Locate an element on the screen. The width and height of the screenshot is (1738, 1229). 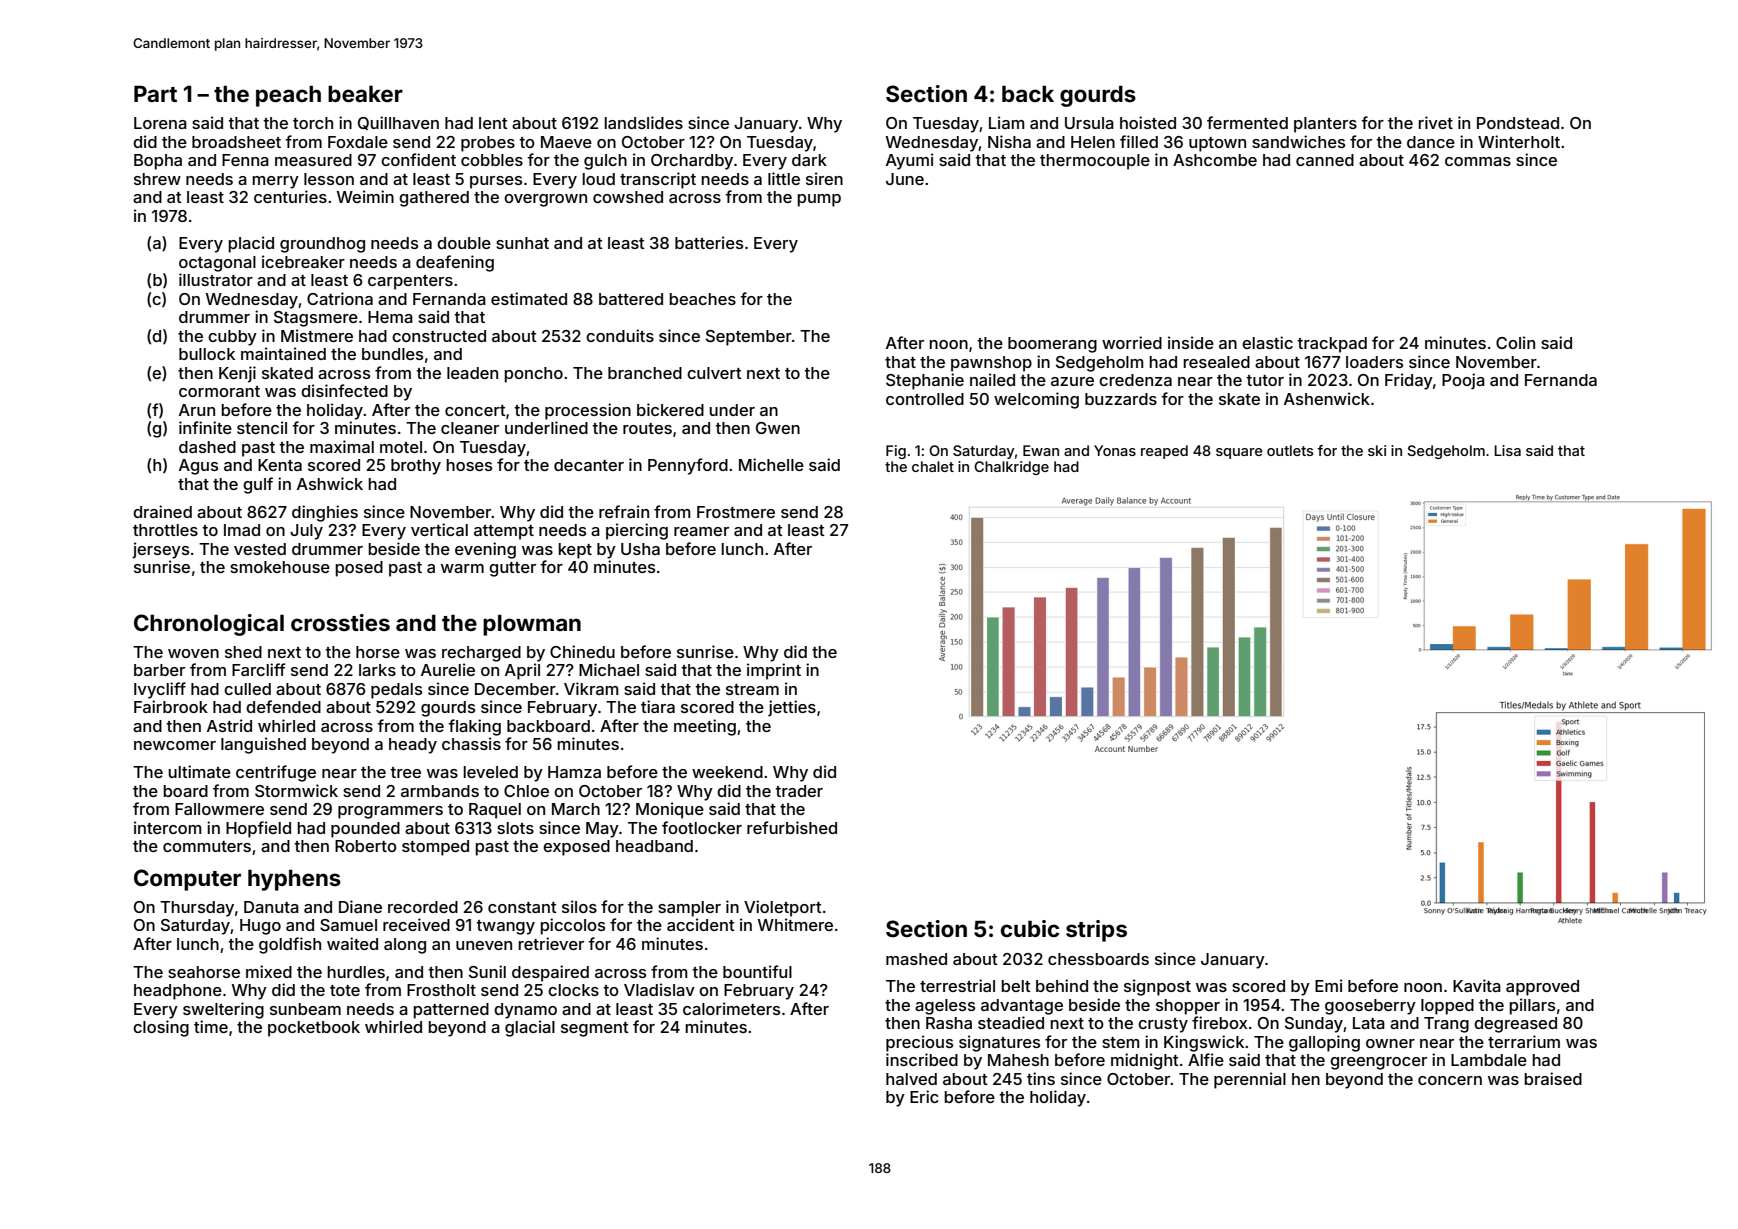
boomerang is located at coordinates (1052, 345).
